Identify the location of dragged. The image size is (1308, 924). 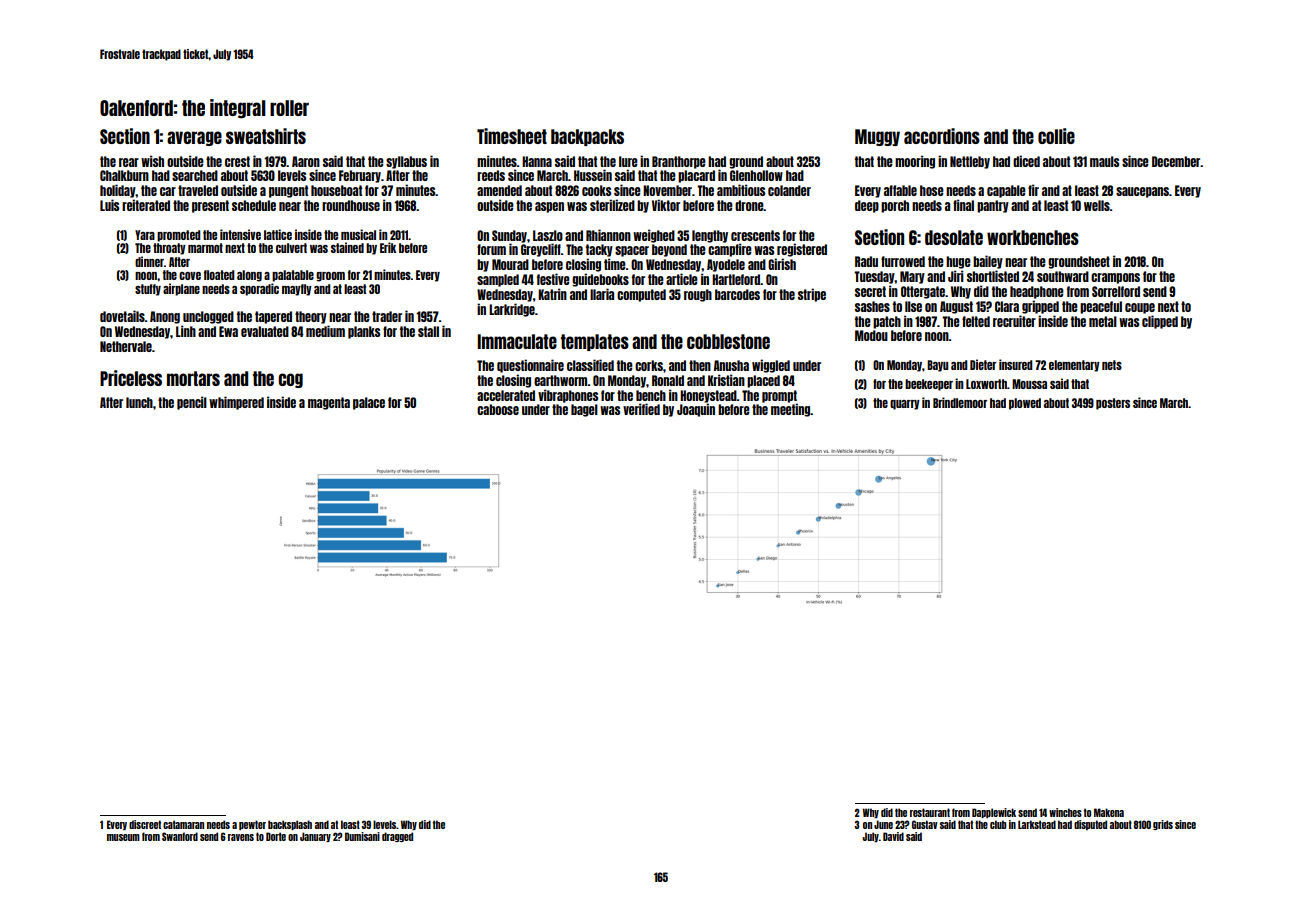
(397, 837).
